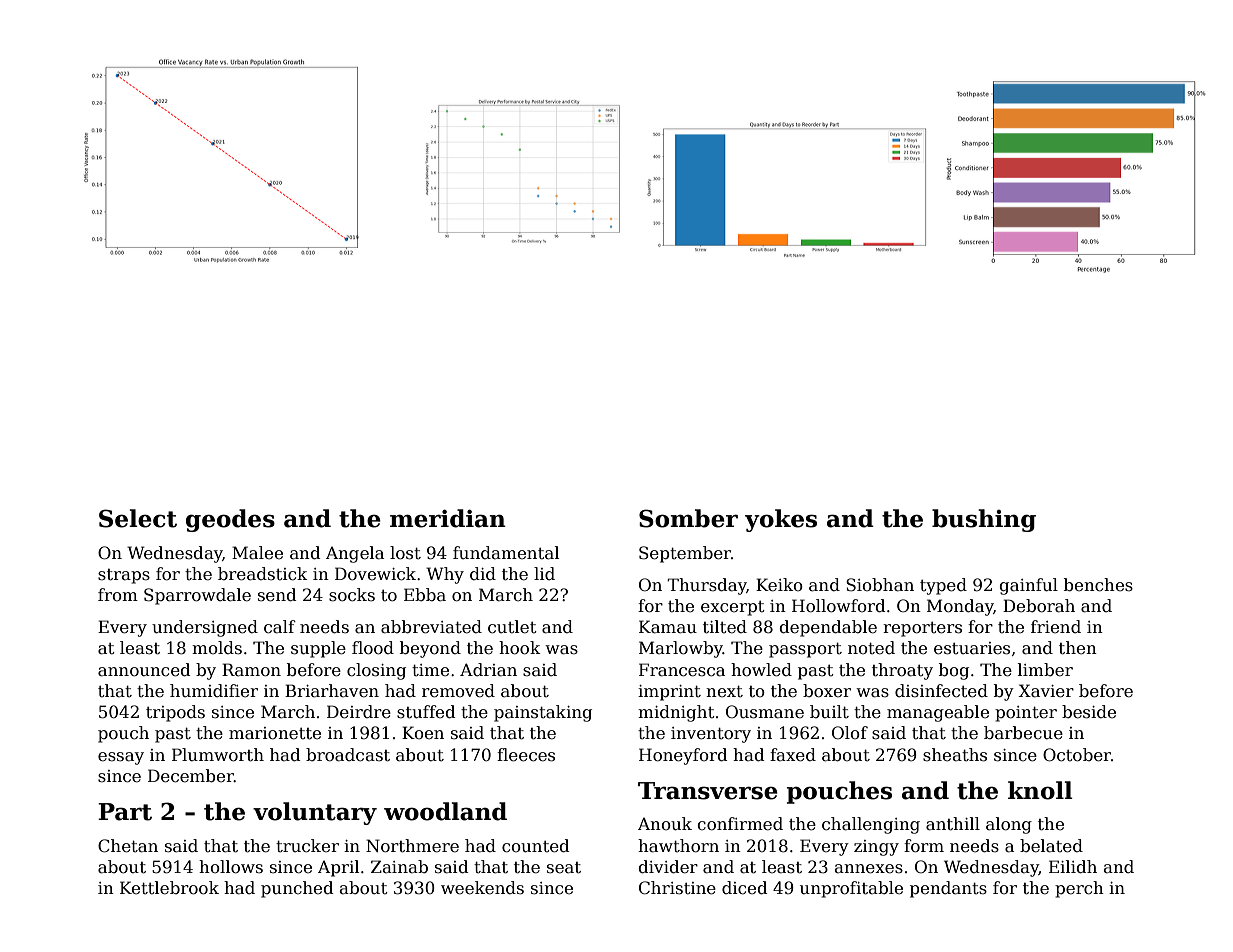 The width and height of the screenshot is (1233, 952). What do you see at coordinates (665, 824) in the screenshot?
I see `Anouk` at bounding box center [665, 824].
